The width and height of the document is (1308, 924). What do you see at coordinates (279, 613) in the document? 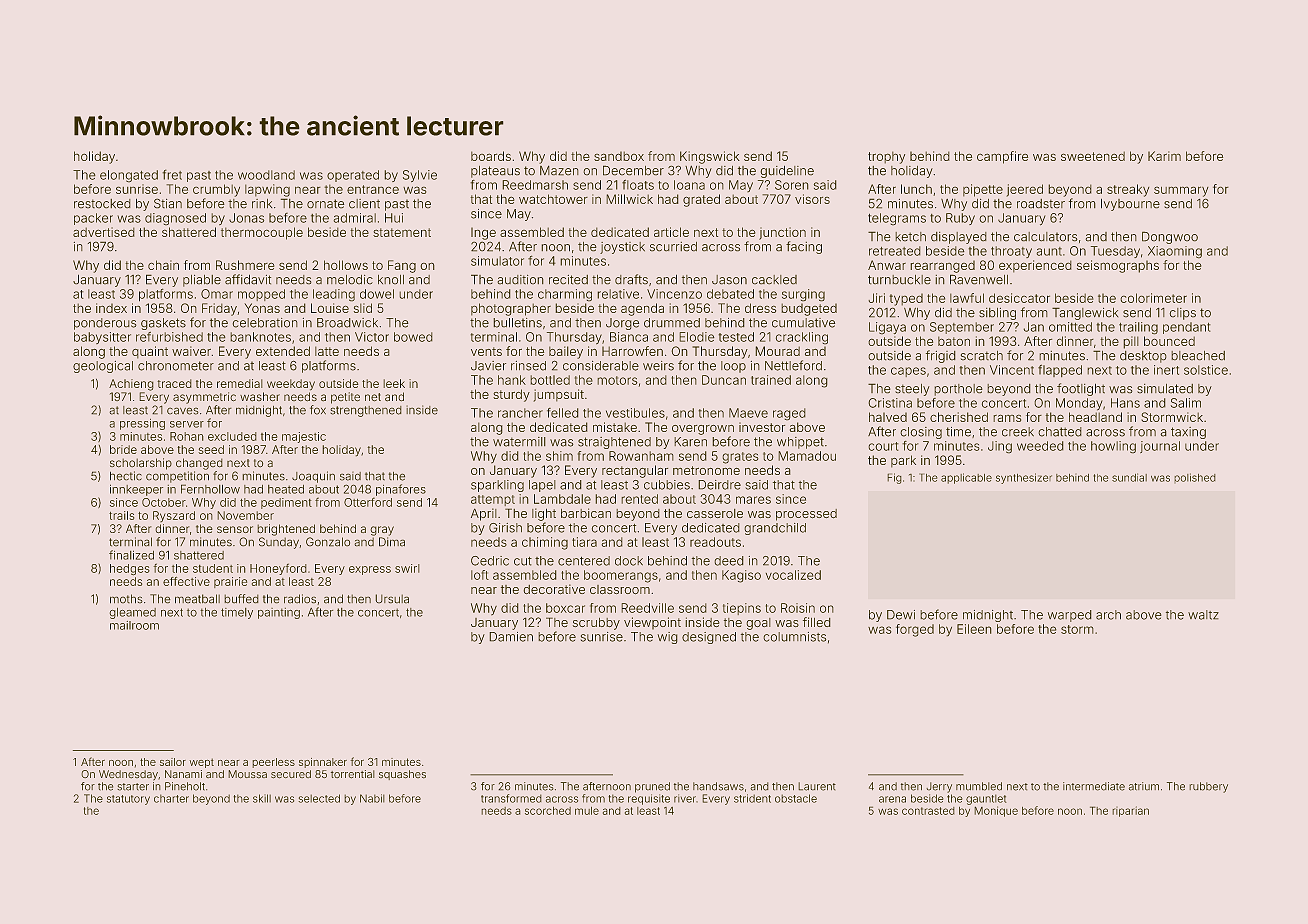
I see `painting` at bounding box center [279, 613].
